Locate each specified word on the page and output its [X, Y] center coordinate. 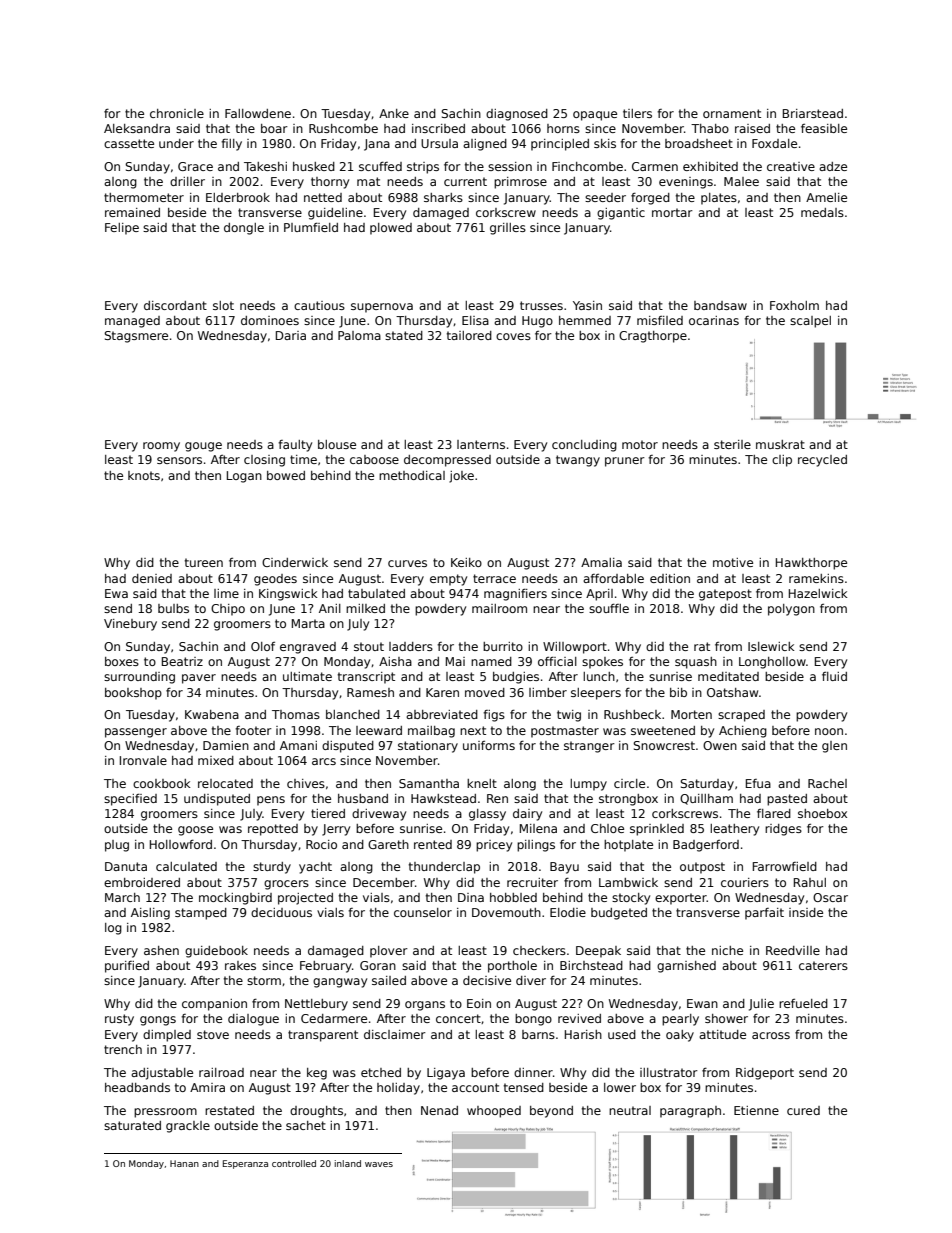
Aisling [150, 914]
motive [733, 562]
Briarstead [813, 113]
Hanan [184, 1163]
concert [458, 1018]
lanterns [481, 444]
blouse [337, 444]
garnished [686, 967]
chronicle [177, 113]
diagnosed [517, 115]
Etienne [756, 1110]
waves [379, 1164]
